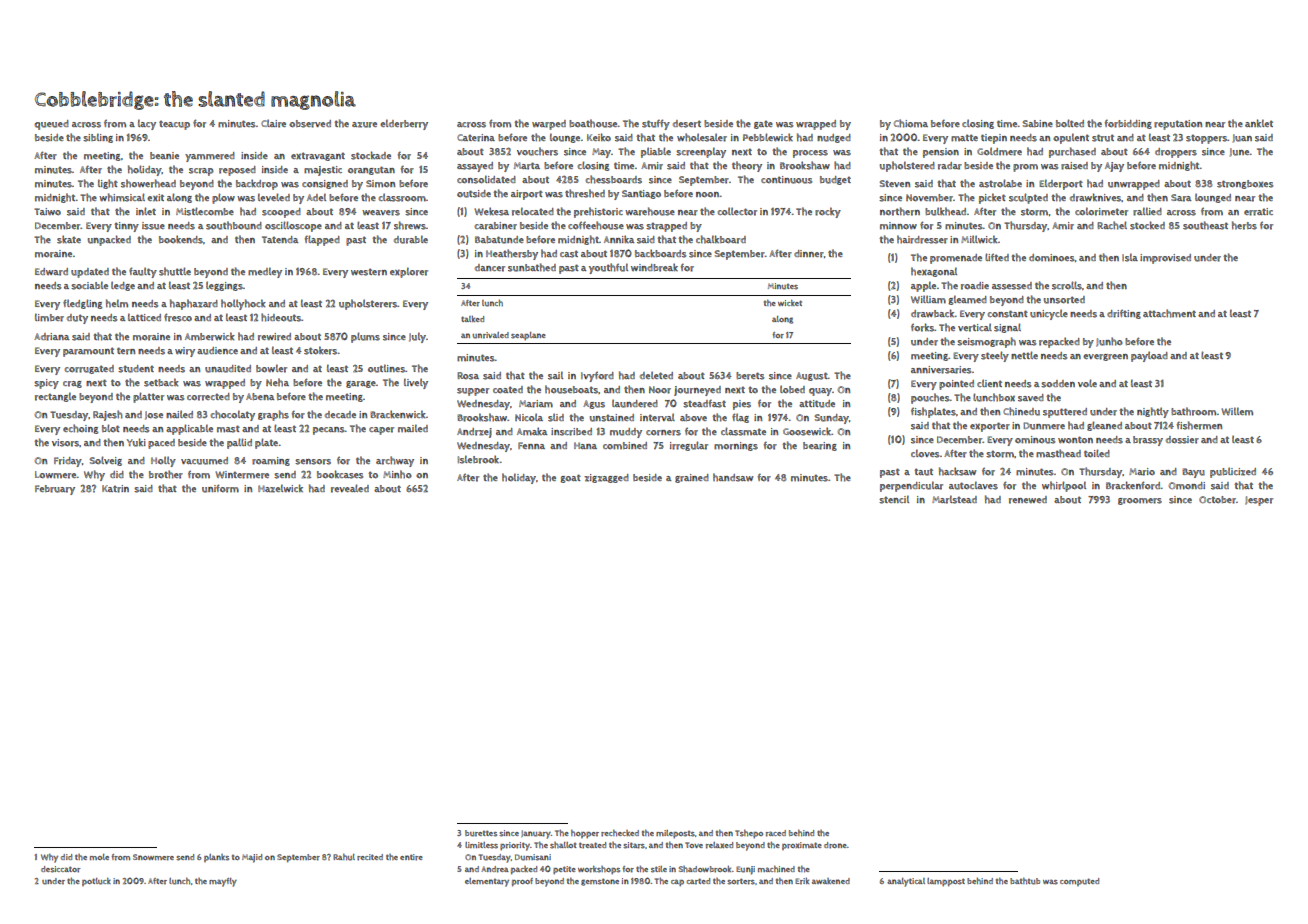  Describe the element at coordinates (223, 882) in the screenshot. I see `mayfly` at that location.
